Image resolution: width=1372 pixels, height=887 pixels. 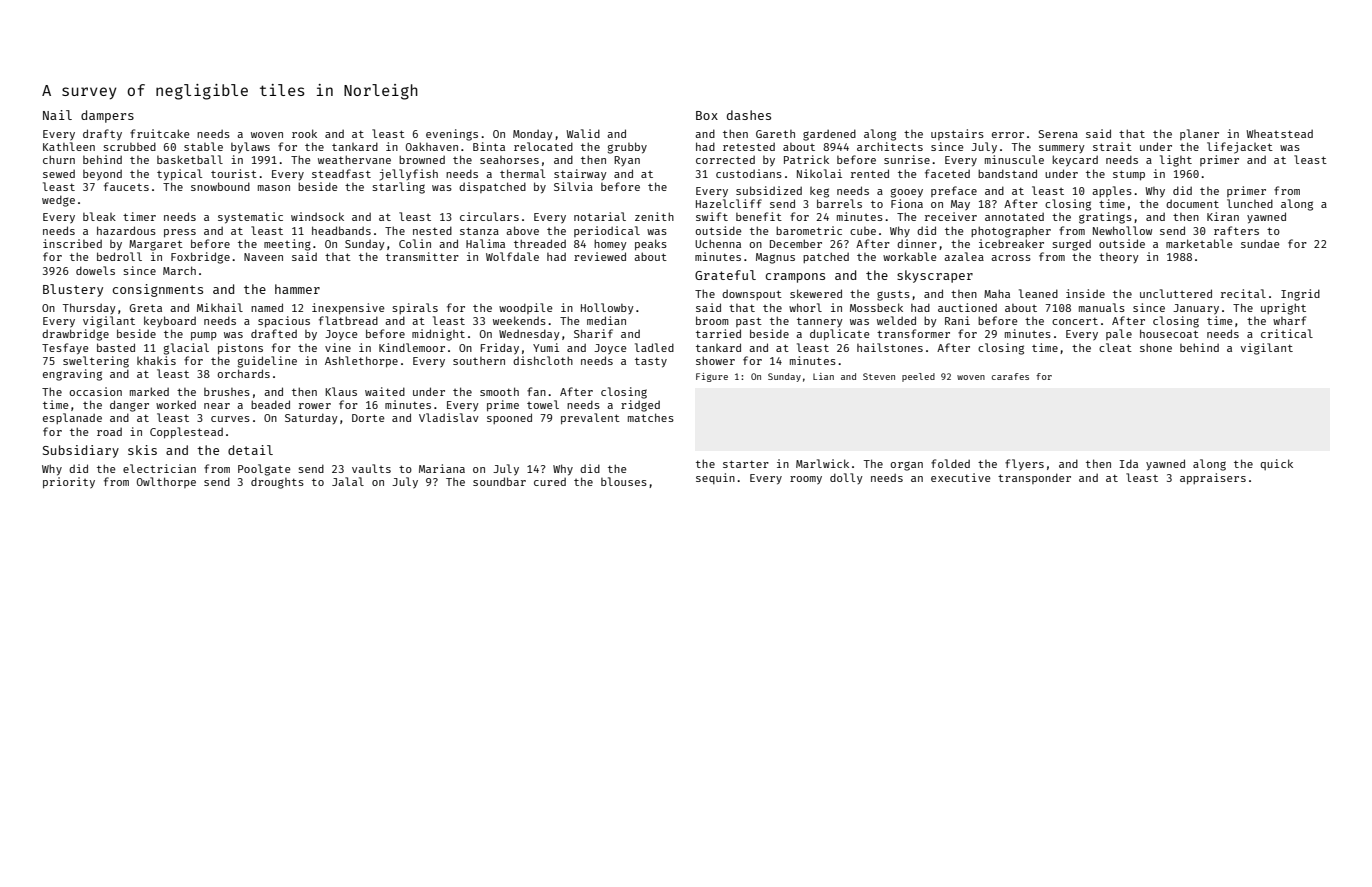 I want to click on cured, so click(x=550, y=482).
